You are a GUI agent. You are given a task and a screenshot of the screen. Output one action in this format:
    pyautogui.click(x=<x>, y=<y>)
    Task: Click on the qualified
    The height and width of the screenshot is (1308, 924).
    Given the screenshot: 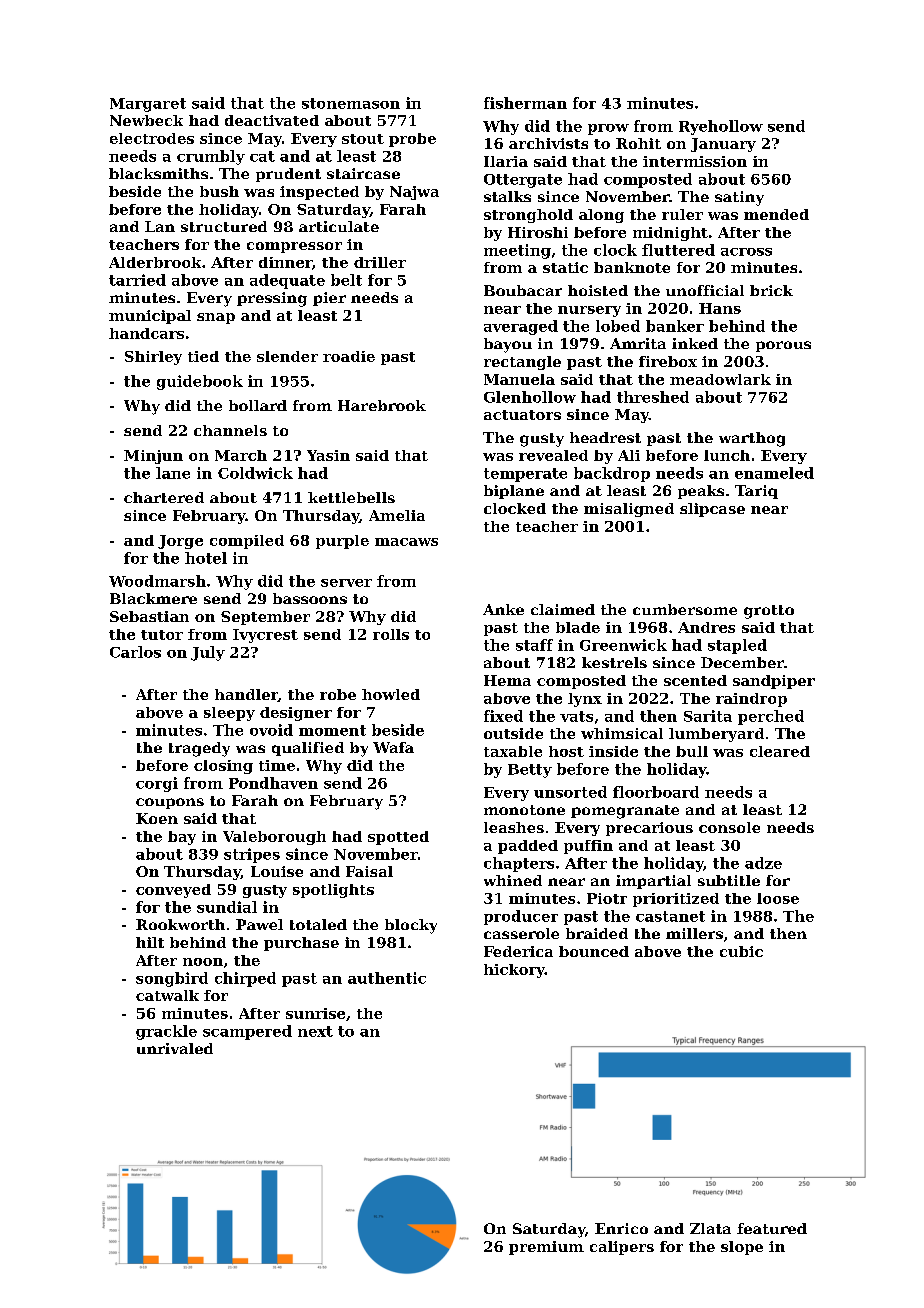 What is the action you would take?
    pyautogui.click(x=308, y=749)
